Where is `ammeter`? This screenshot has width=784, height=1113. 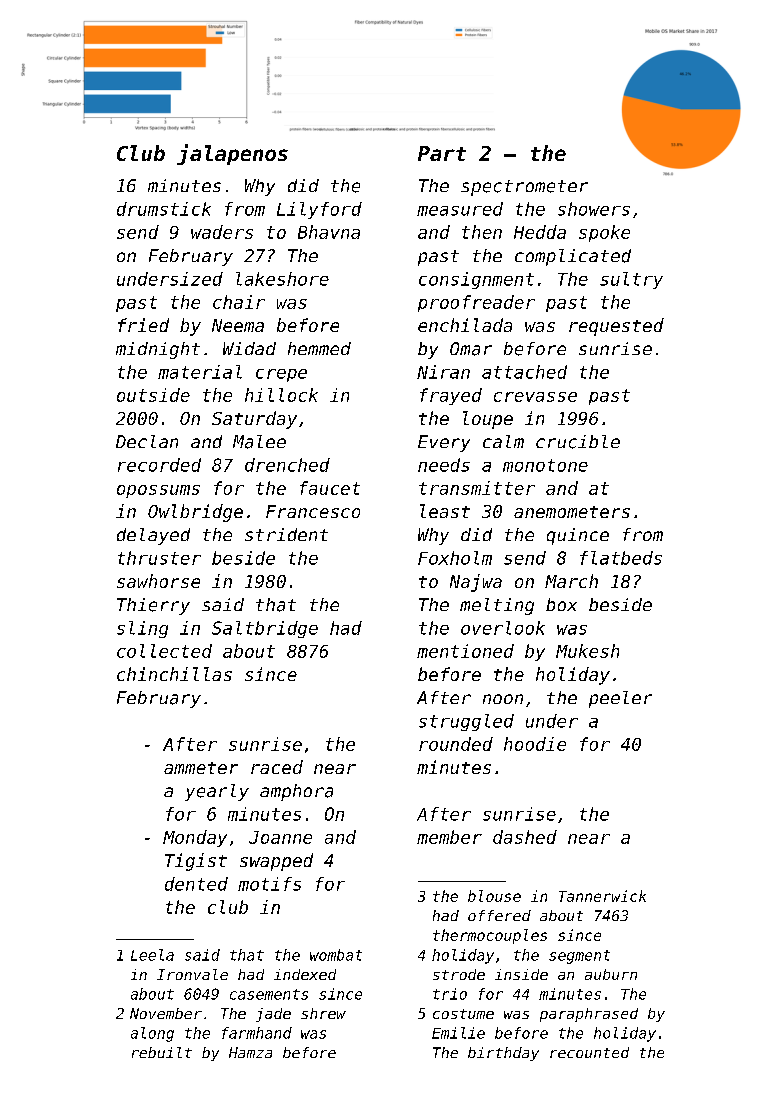 ammeter is located at coordinates (201, 768).
